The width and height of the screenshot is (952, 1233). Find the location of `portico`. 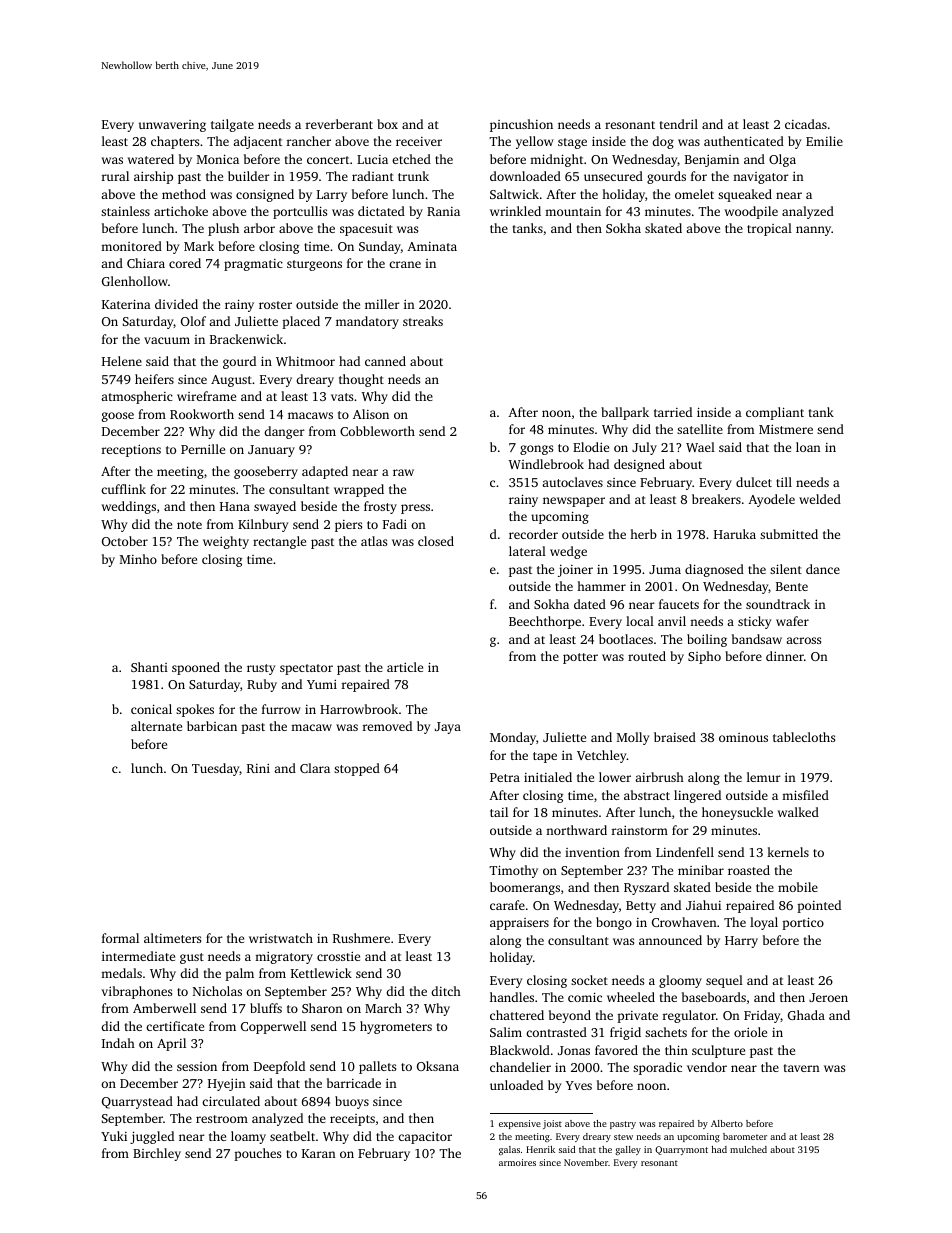

portico is located at coordinates (803, 923).
